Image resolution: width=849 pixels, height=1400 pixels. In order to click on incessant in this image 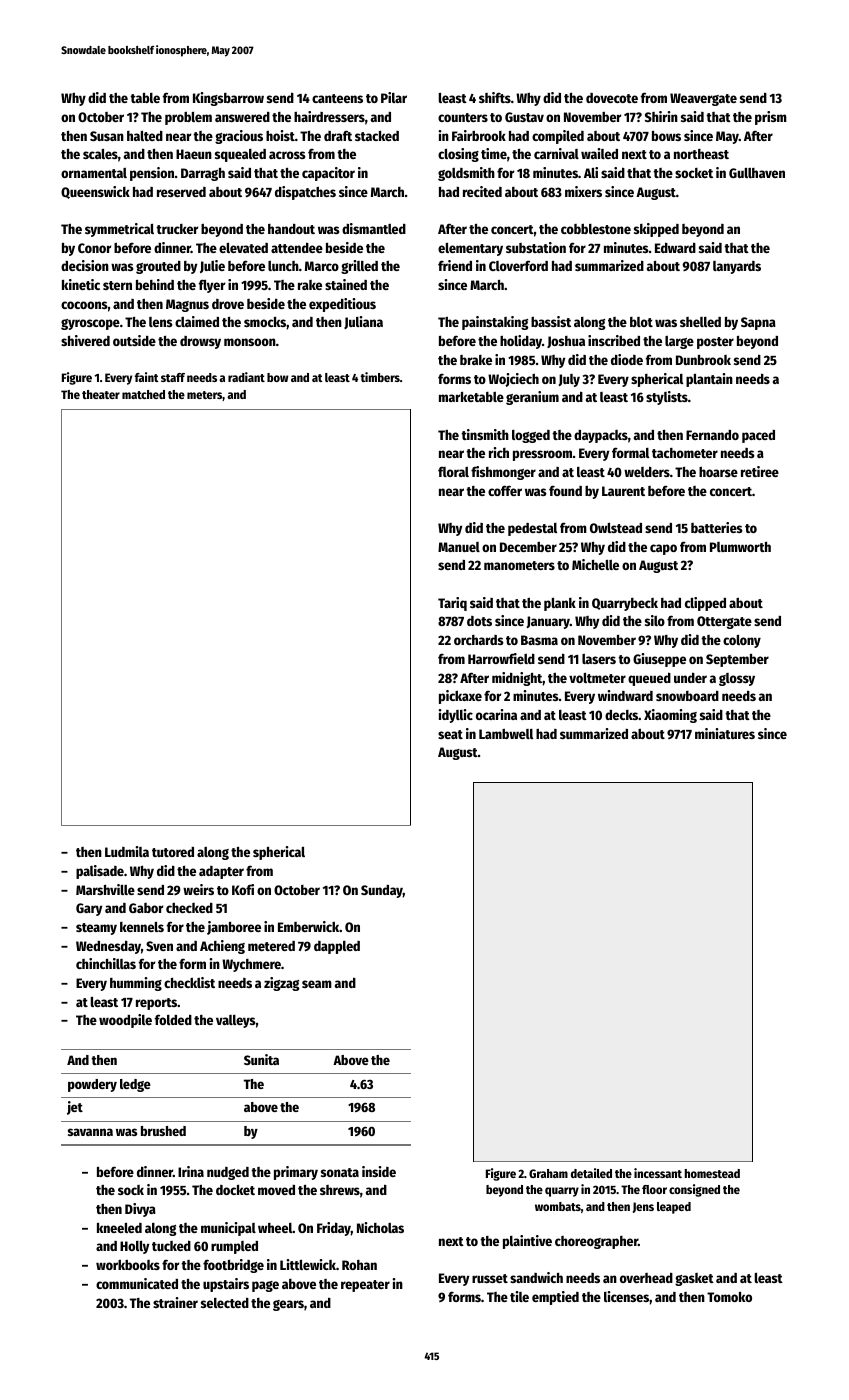, I will do `click(658, 1173)`.
